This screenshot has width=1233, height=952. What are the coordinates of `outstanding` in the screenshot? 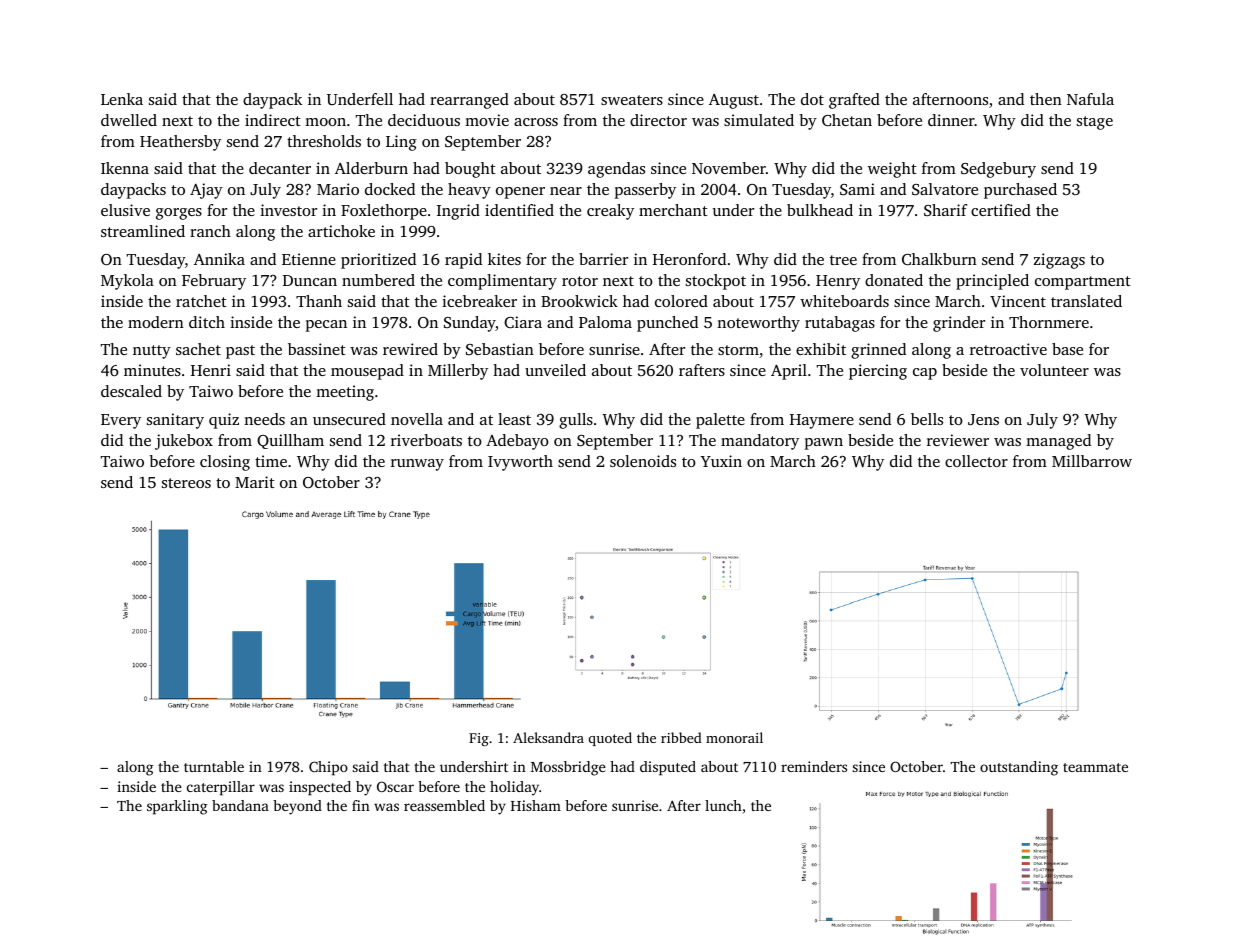 It's located at (1019, 768).
